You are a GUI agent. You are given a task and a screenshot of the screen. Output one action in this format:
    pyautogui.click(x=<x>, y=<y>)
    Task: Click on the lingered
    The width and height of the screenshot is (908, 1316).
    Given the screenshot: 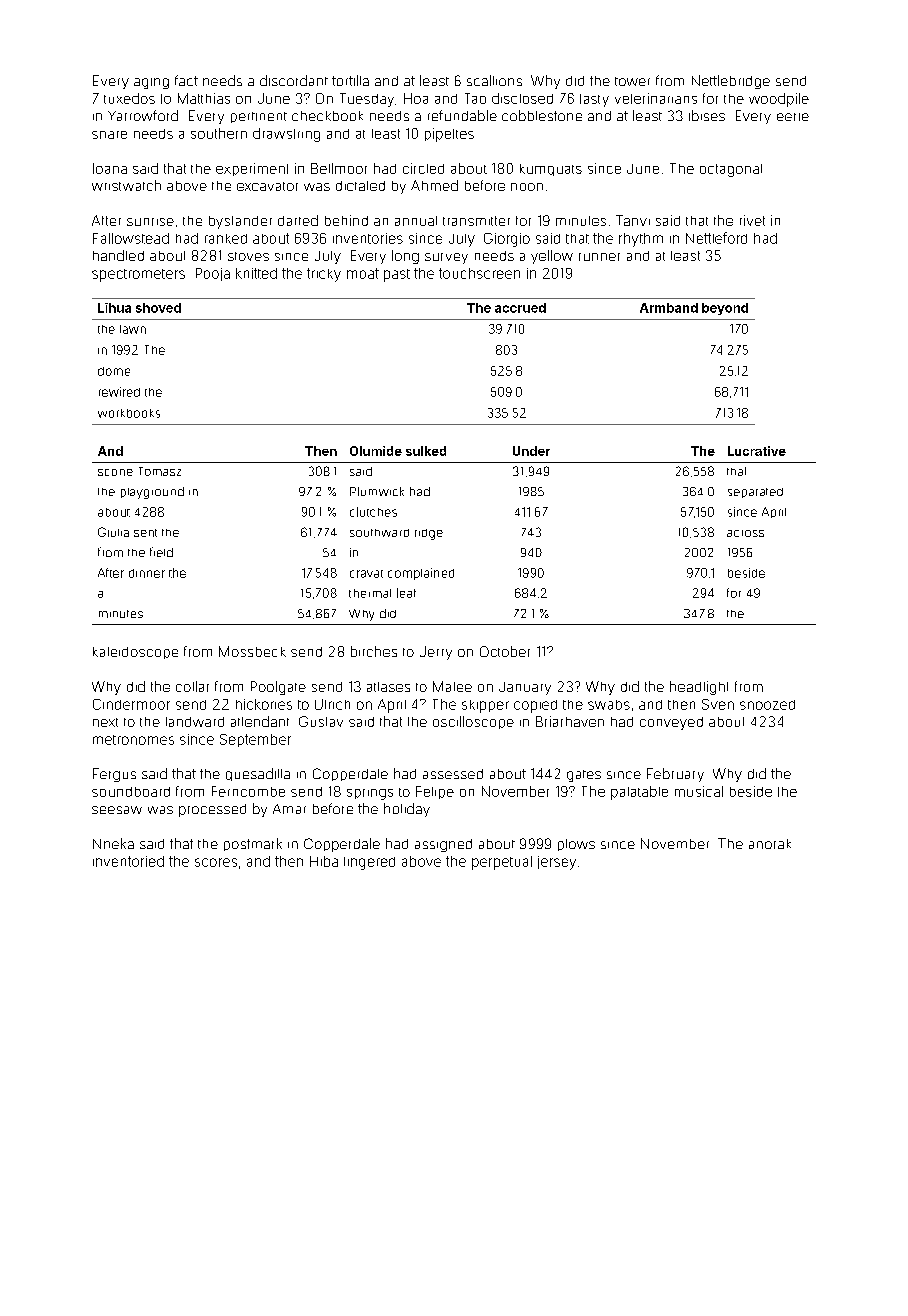 What is the action you would take?
    pyautogui.click(x=369, y=863)
